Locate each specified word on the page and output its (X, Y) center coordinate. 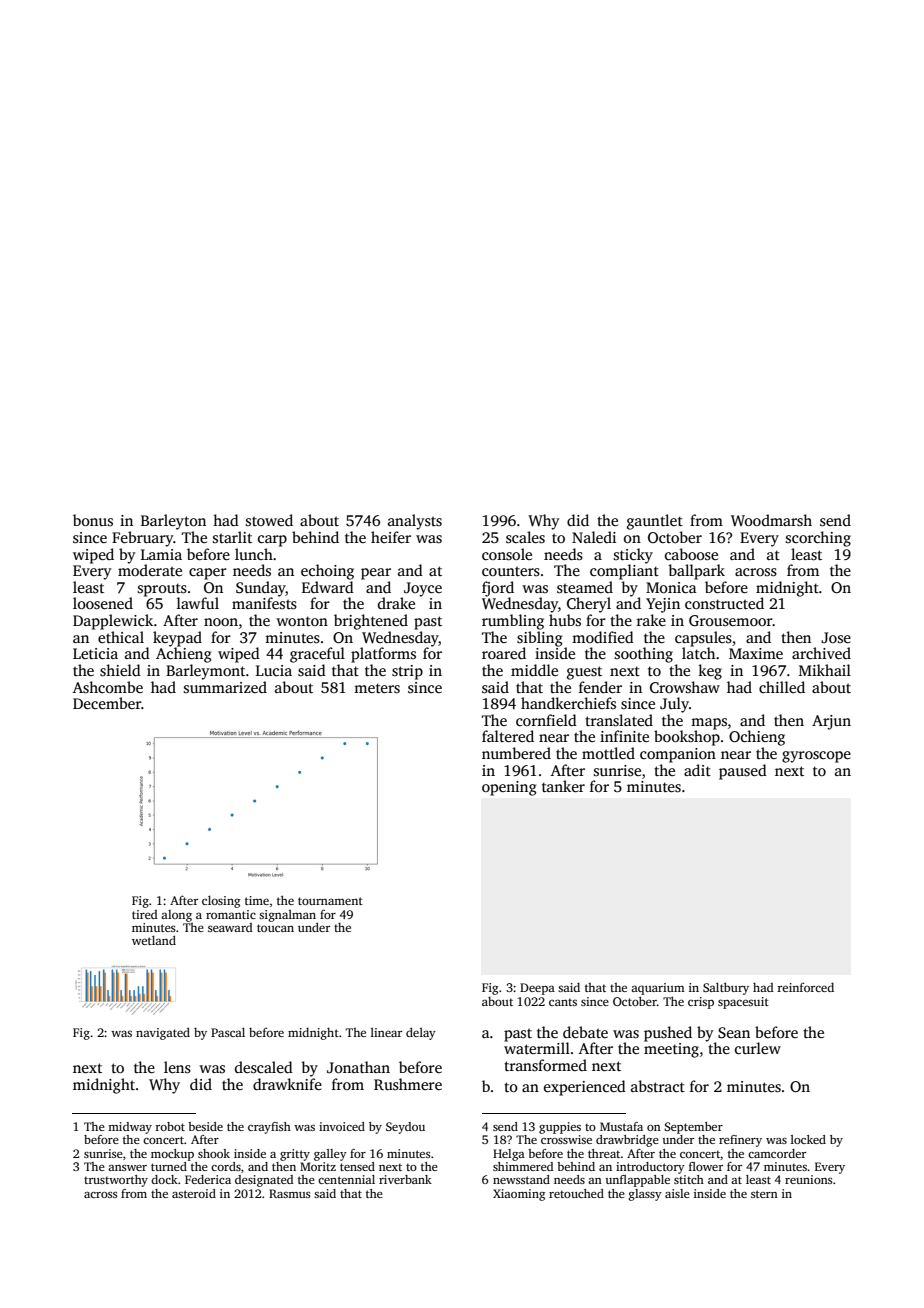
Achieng (184, 655)
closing (221, 901)
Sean (734, 1033)
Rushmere (408, 1084)
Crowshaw (685, 687)
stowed (269, 520)
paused (743, 772)
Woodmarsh (771, 520)
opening (509, 788)
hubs (565, 620)
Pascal (228, 1032)
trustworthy (116, 1181)
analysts (415, 522)
